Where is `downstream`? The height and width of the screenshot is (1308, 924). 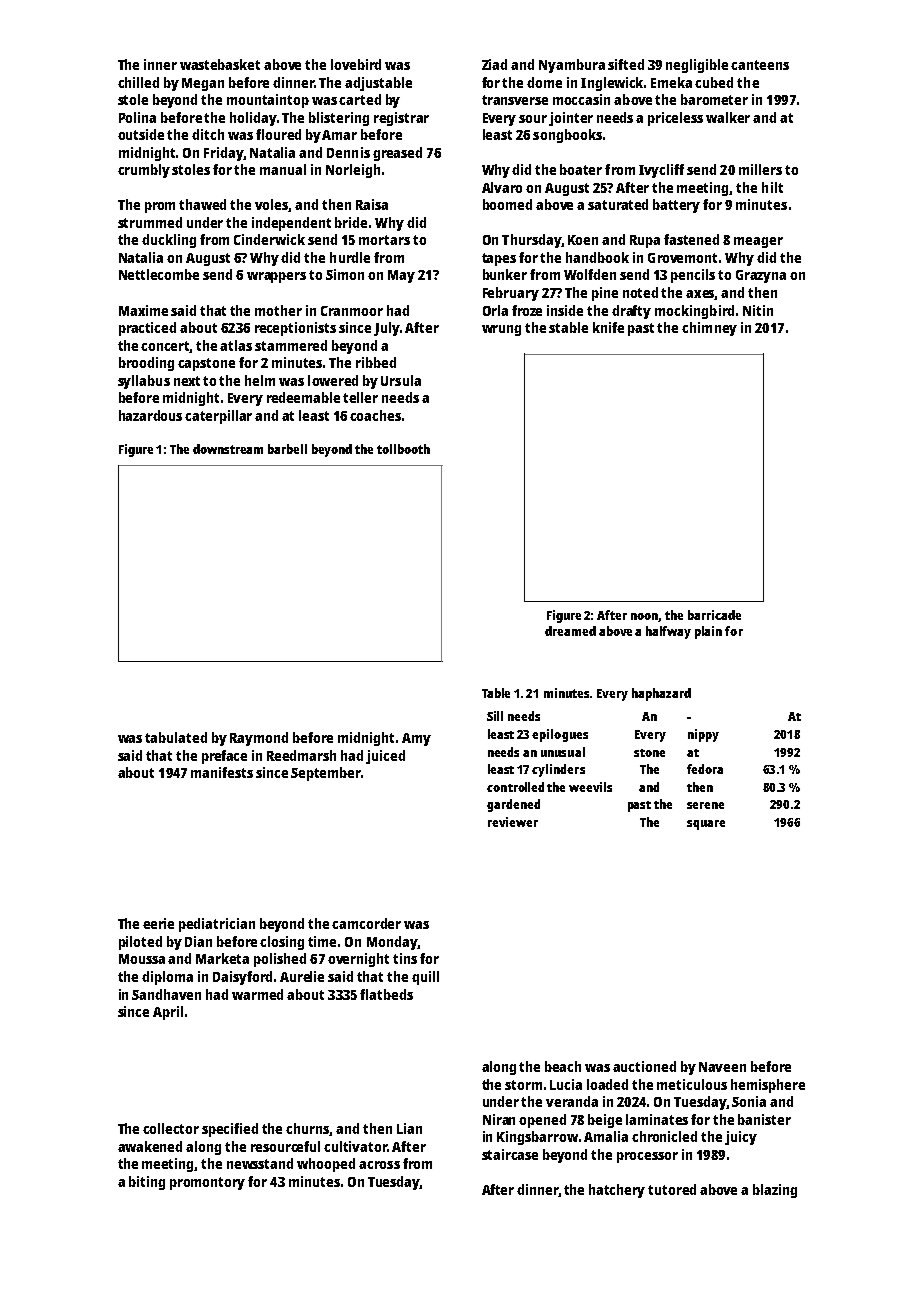
downstream is located at coordinates (228, 449).
